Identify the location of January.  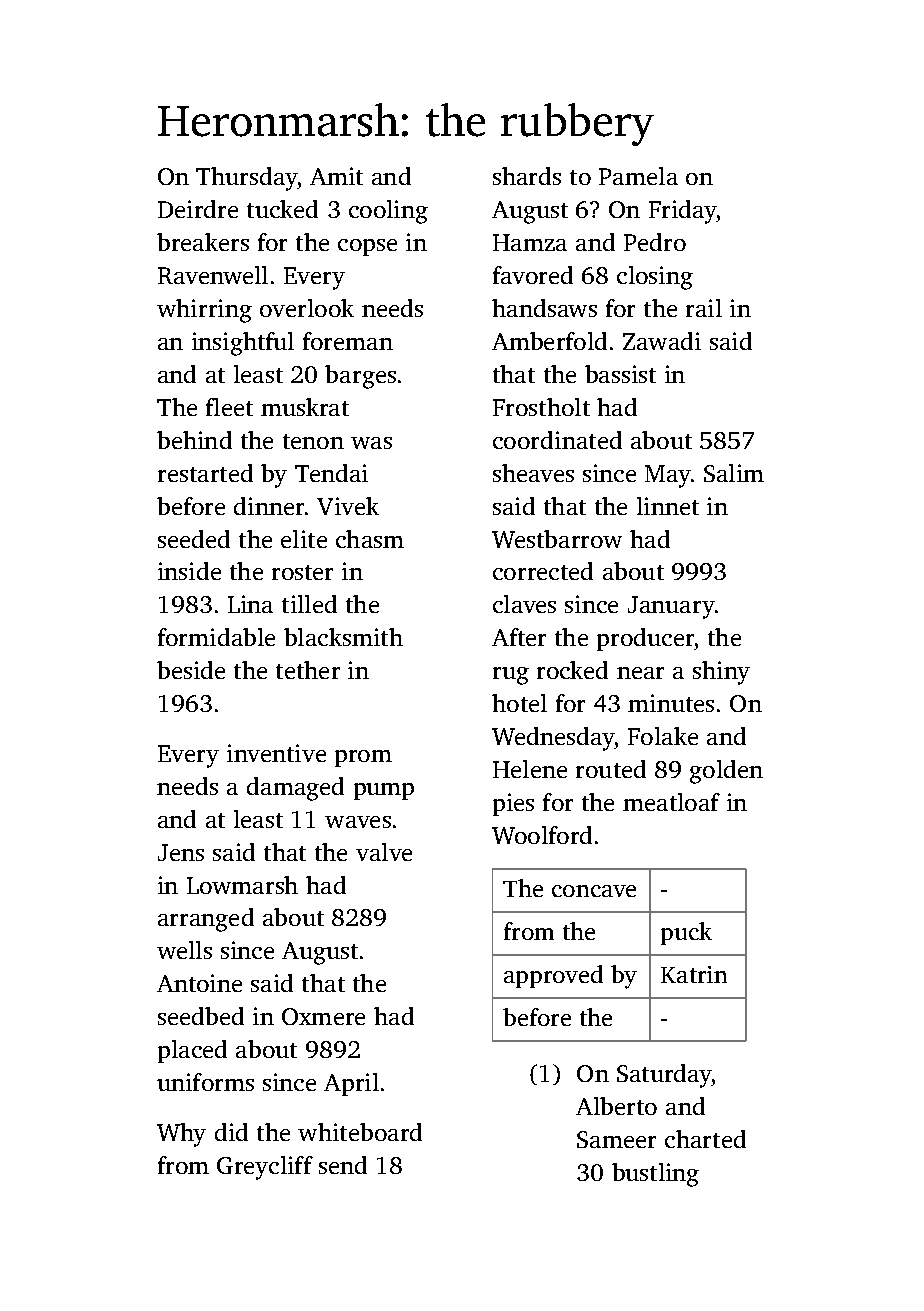
(671, 607).
